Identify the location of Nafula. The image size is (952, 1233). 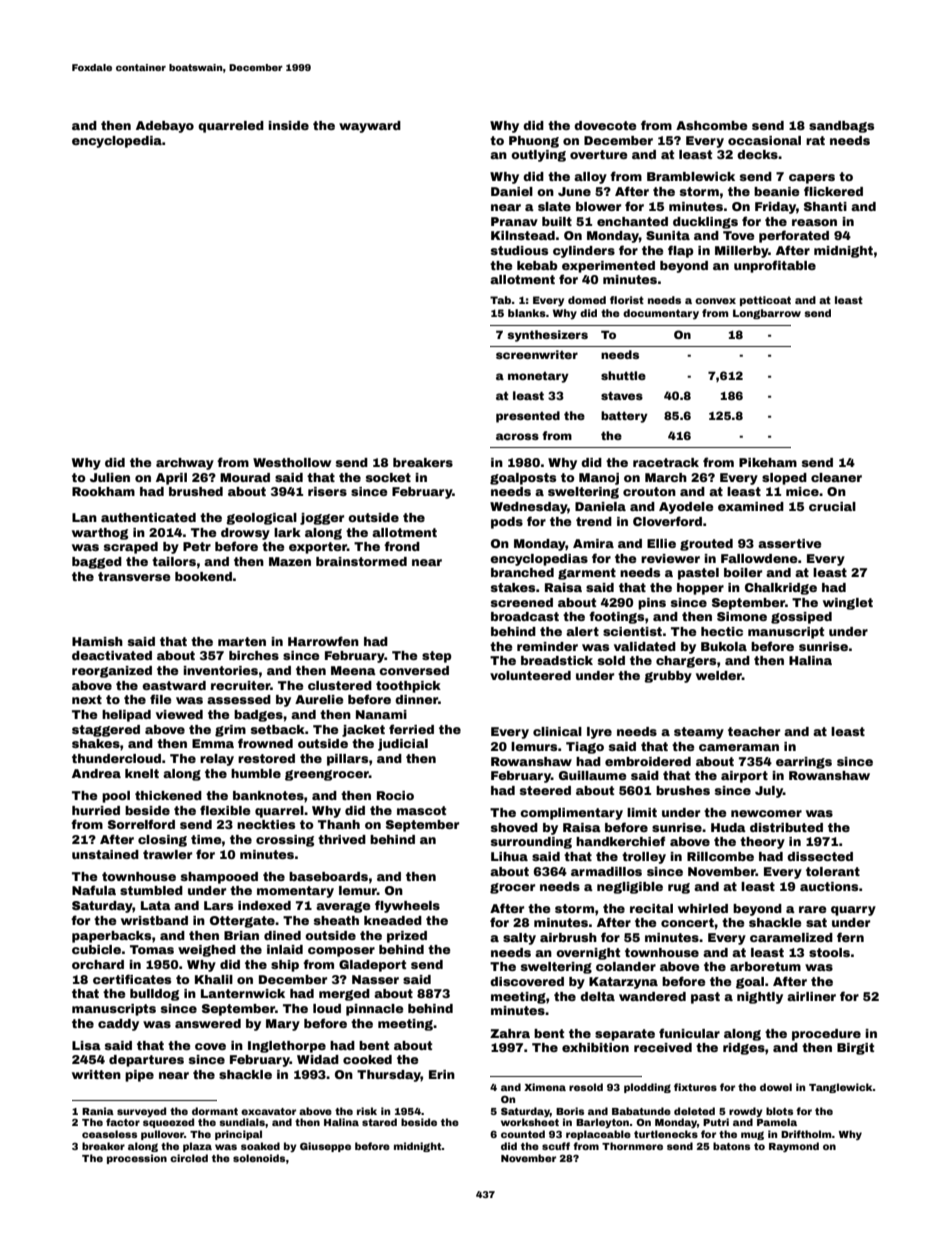
(94, 890).
